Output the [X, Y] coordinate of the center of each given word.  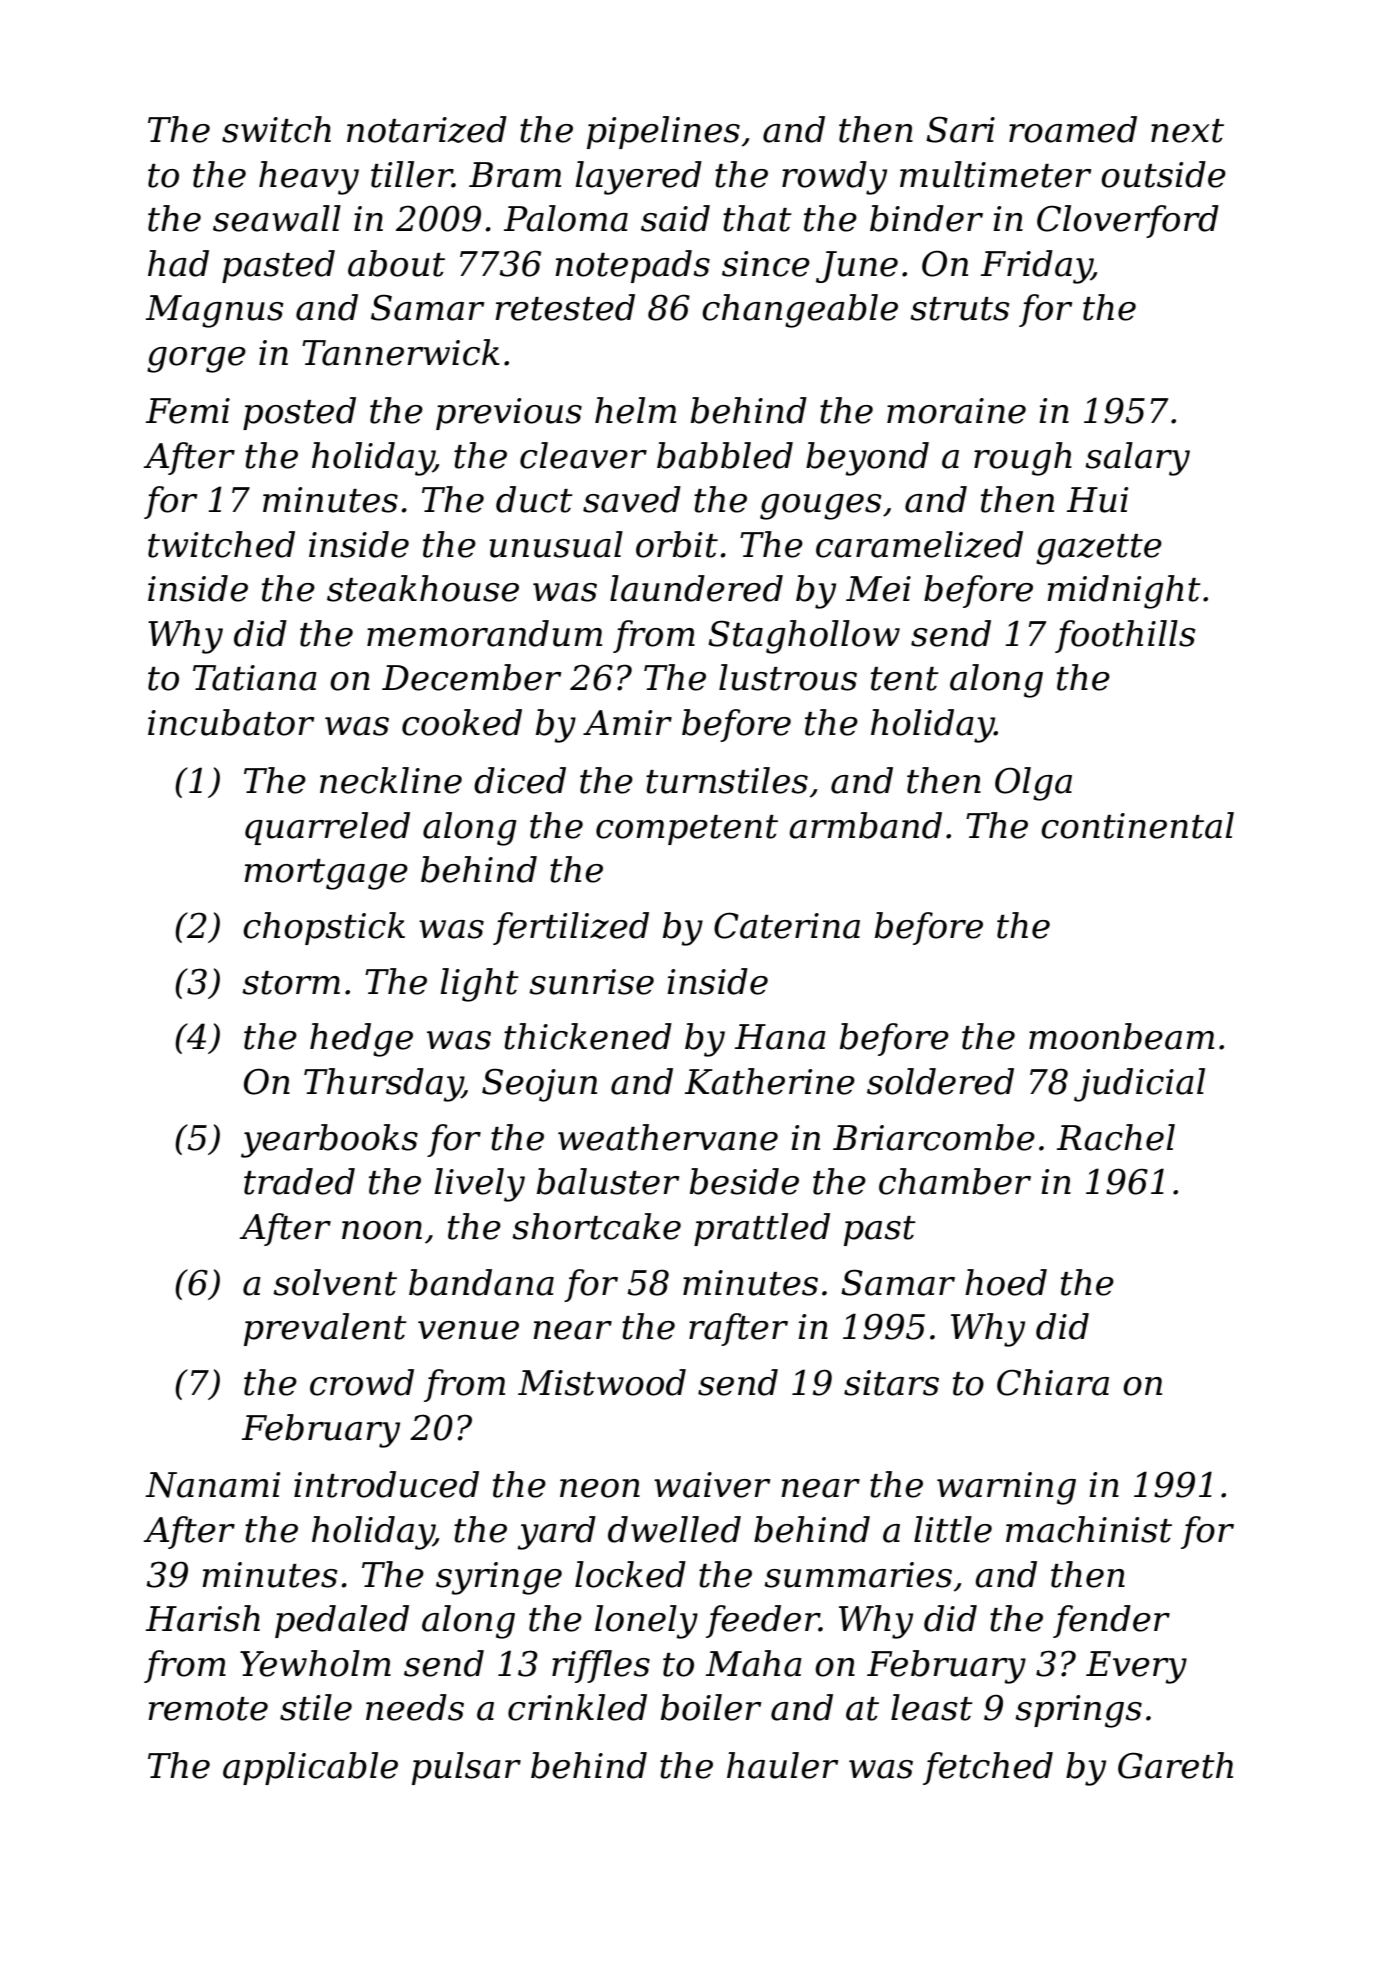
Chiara [1053, 1382]
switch [276, 129]
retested [565, 307]
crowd [362, 1382]
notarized [427, 129]
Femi [188, 411]
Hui [1098, 500]
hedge [361, 1040]
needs [415, 1707]
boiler [711, 1707]
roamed [1073, 129]
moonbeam [1121, 1036]
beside [744, 1181]
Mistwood [602, 1382]
